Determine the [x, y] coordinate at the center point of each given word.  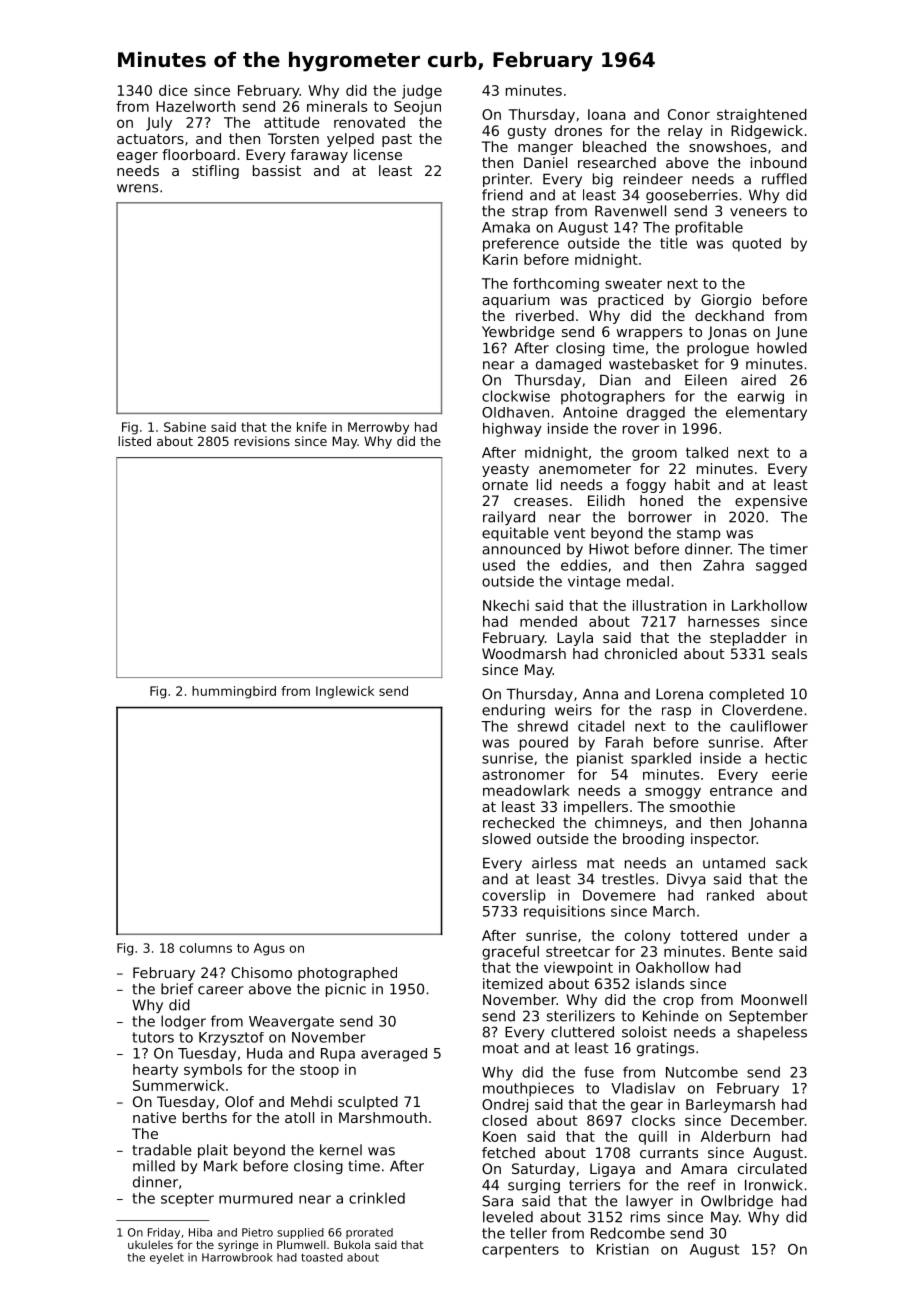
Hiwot [609, 549]
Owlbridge [737, 1202]
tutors [153, 1037]
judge [422, 92]
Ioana [607, 114]
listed [134, 441]
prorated [369, 1233]
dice [173, 90]
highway [512, 430]
